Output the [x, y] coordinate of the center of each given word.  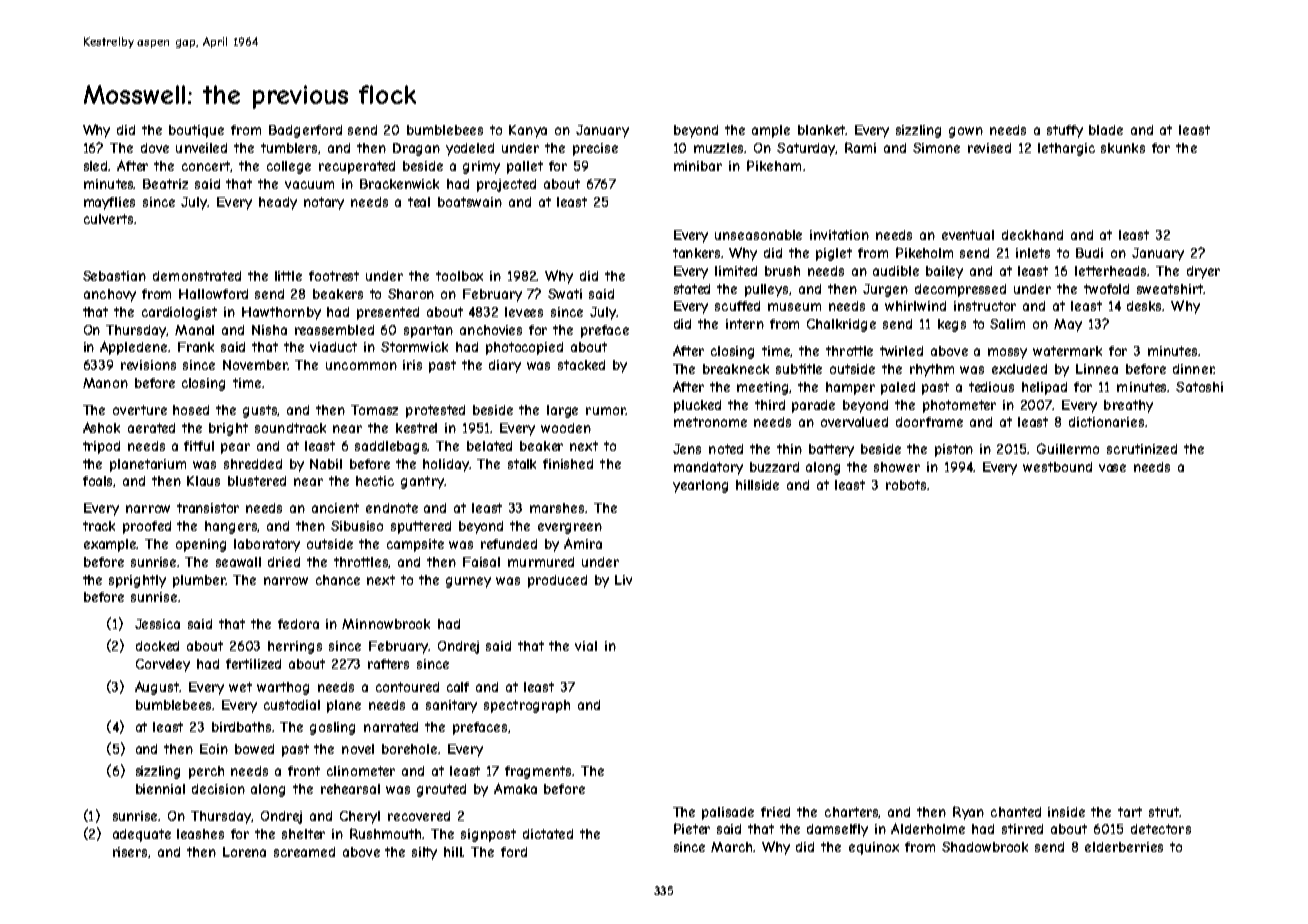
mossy [1007, 353]
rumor [606, 411]
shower [897, 467]
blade [1106, 130]
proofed [147, 527]
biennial [160, 789]
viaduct [333, 347]
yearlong [700, 486]
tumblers [290, 148]
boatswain [470, 202]
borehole [409, 749]
